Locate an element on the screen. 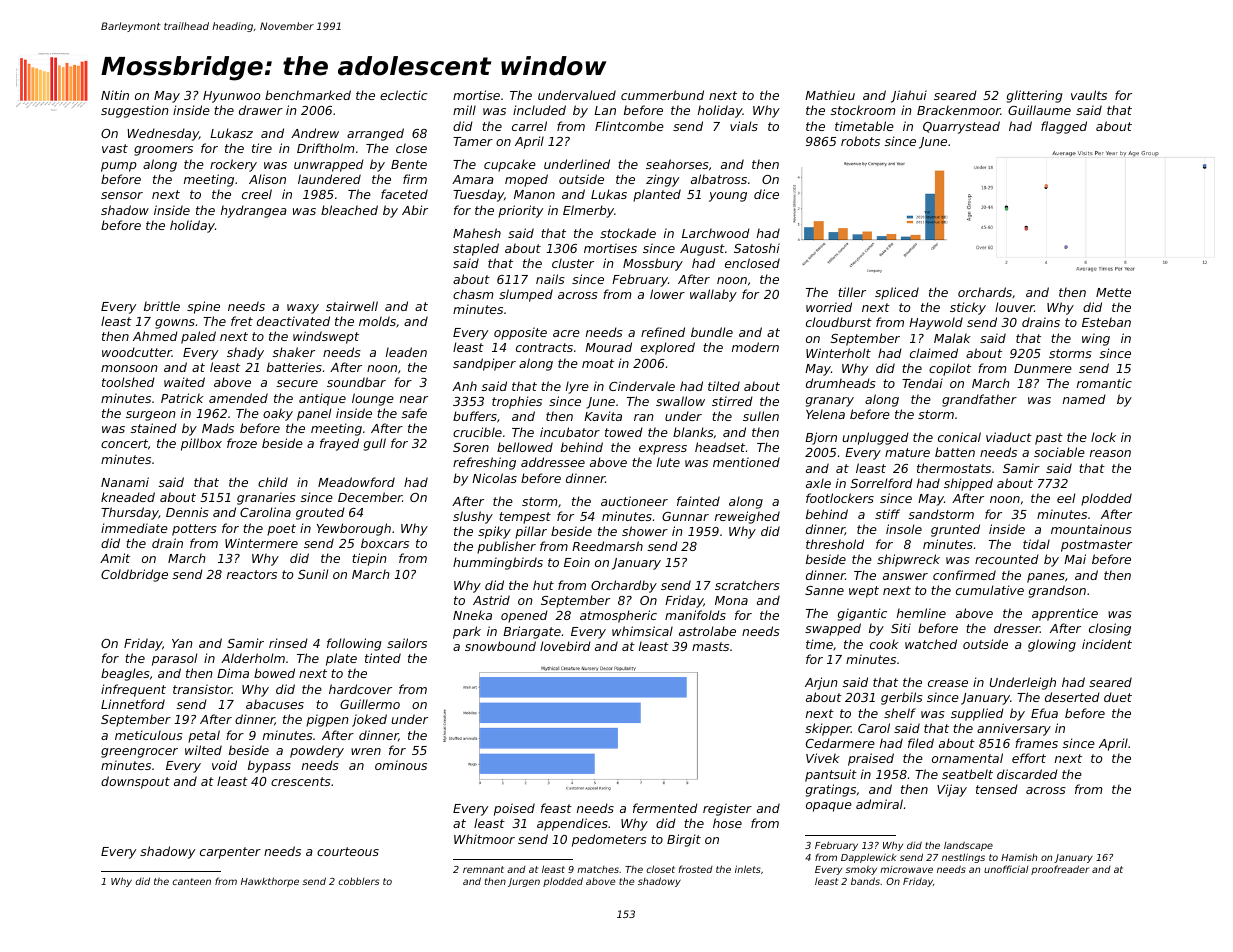 This screenshot has height=952, width=1233. robots is located at coordinates (860, 141).
